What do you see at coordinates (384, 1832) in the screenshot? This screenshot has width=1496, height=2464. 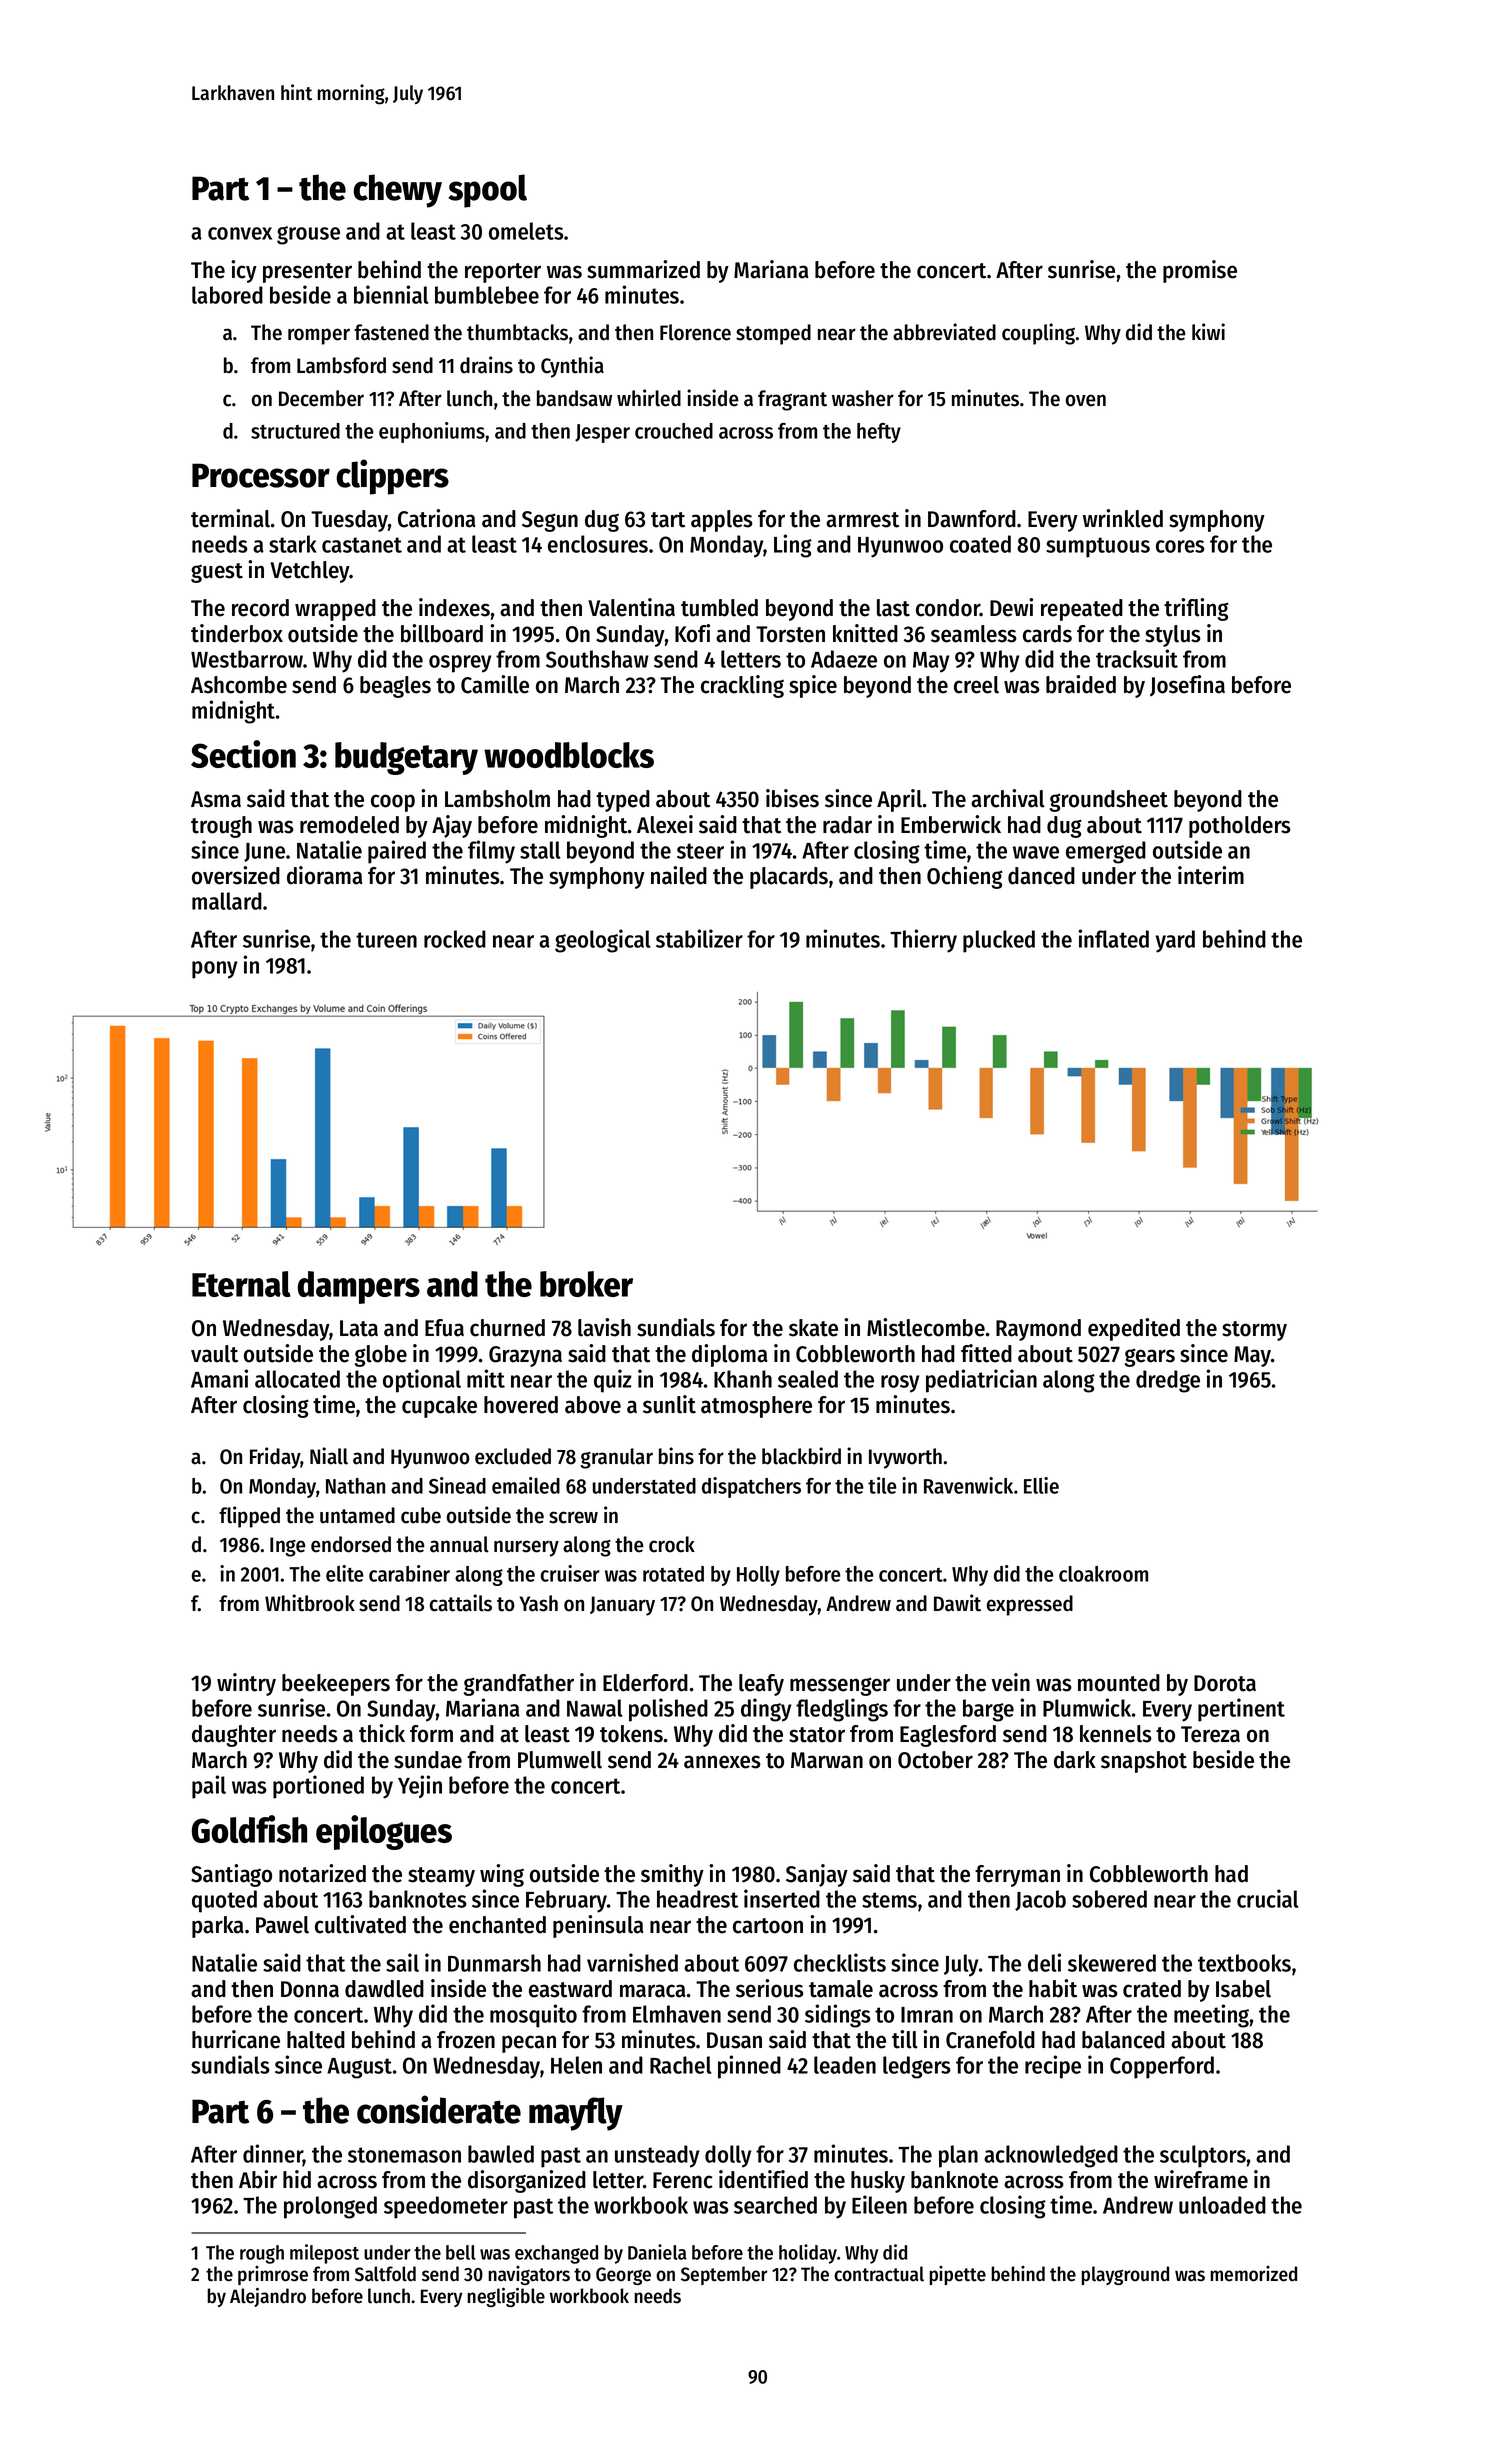 I see `epilogues` at bounding box center [384, 1832].
